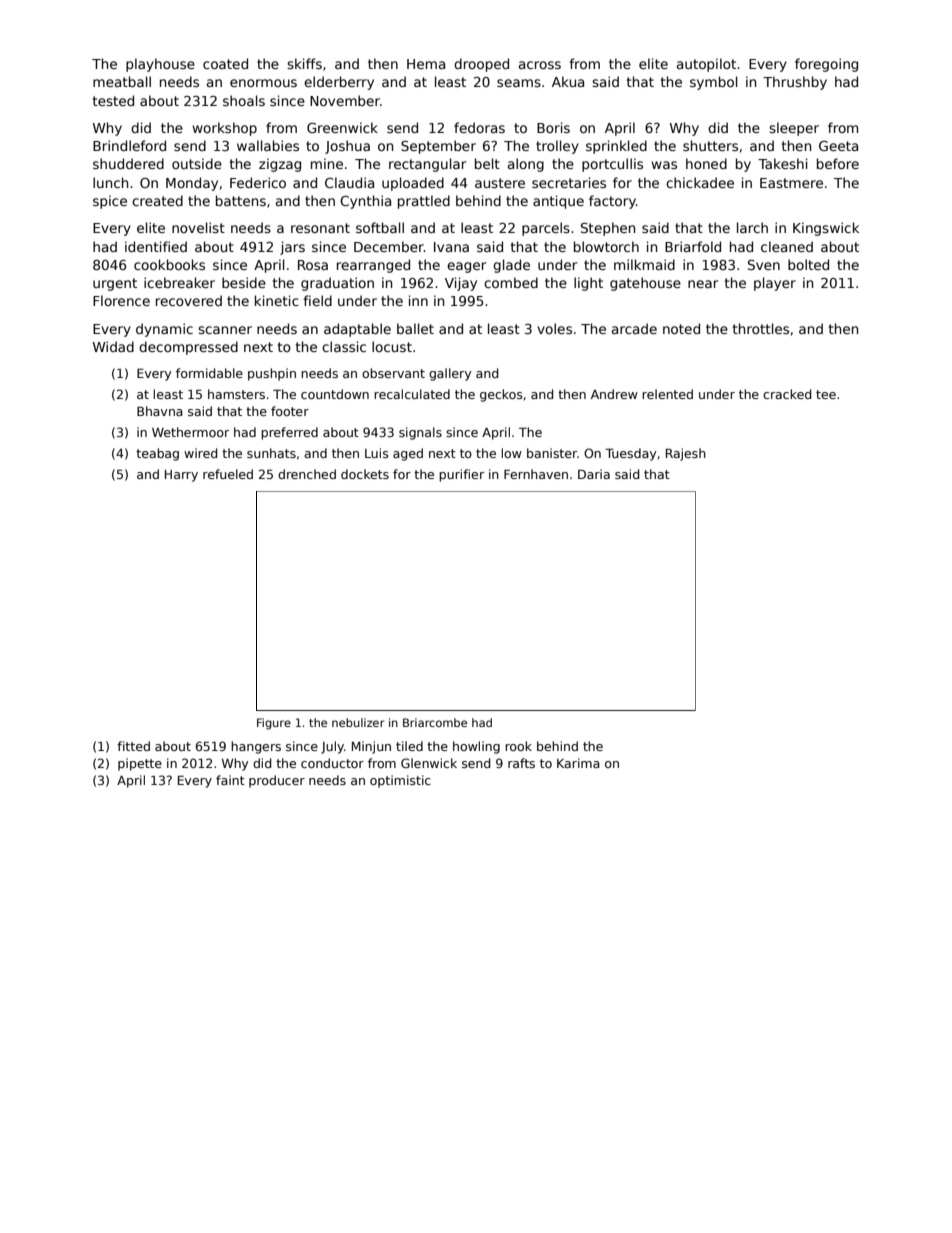 Image resolution: width=952 pixels, height=1233 pixels. What do you see at coordinates (706, 65) in the screenshot?
I see `autopilot` at bounding box center [706, 65].
